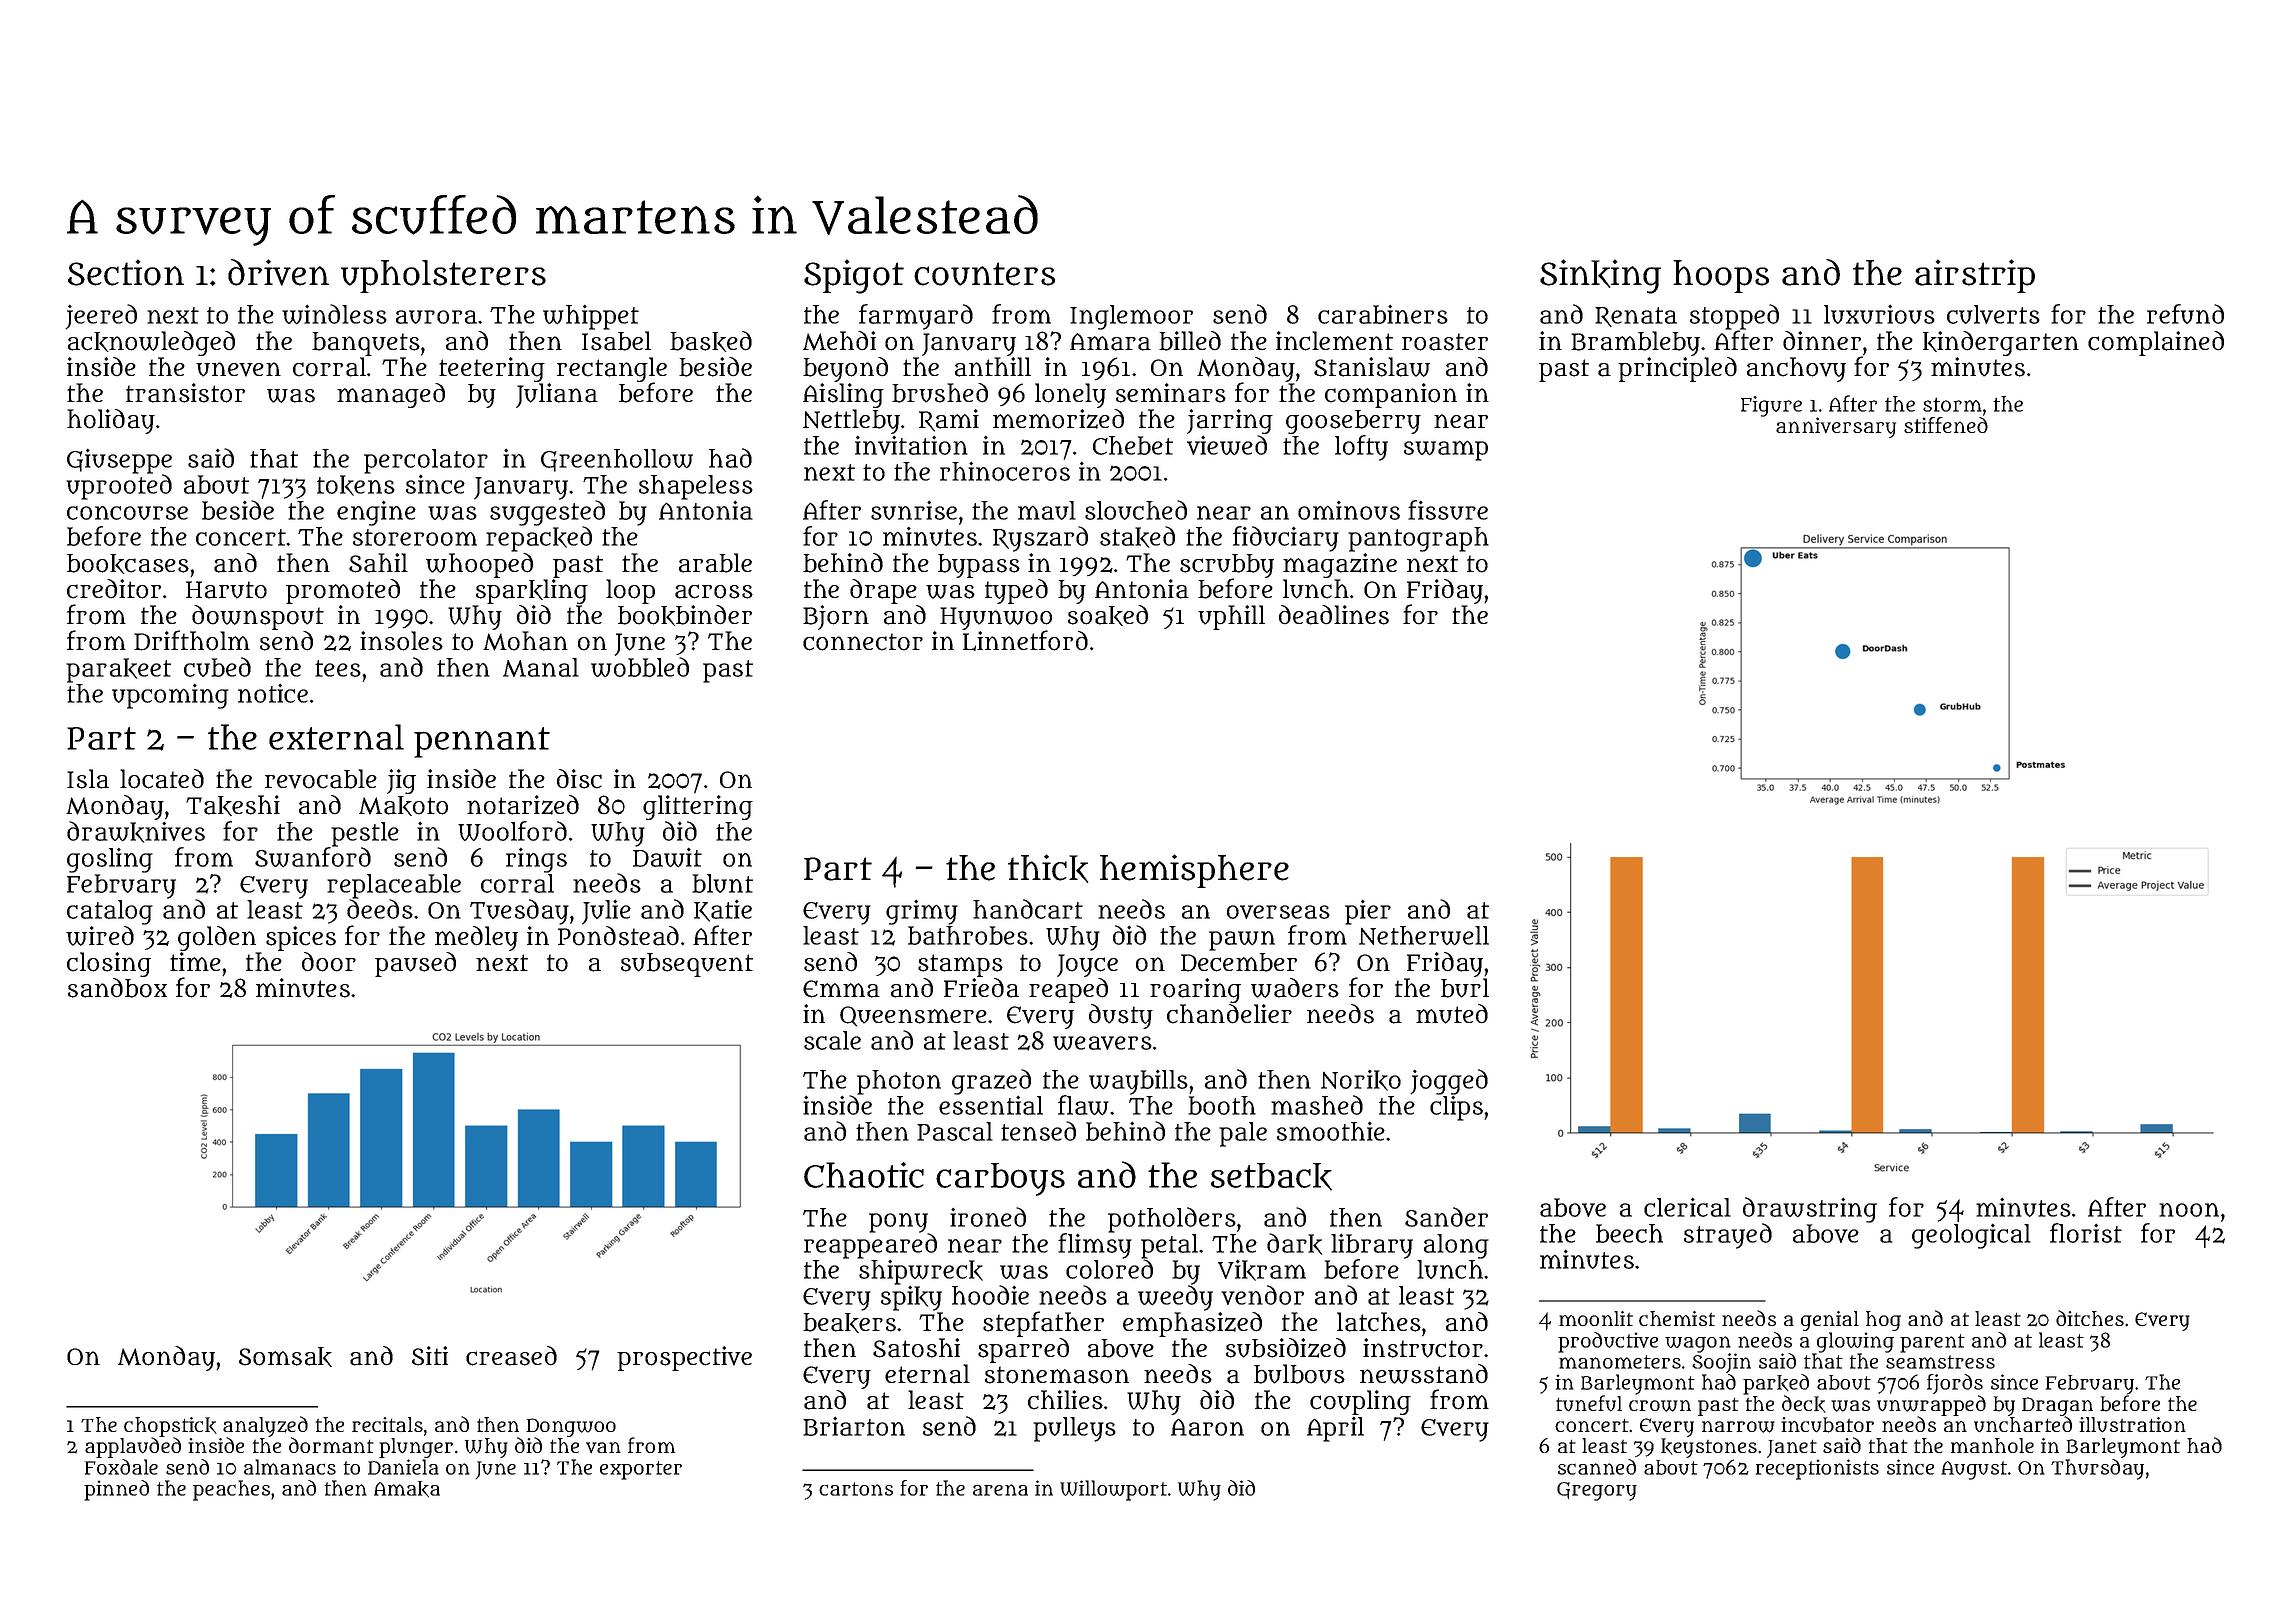 This screenshot has height=1620, width=2292. Describe the element at coordinates (911, 445) in the screenshot. I see `invitation` at that location.
